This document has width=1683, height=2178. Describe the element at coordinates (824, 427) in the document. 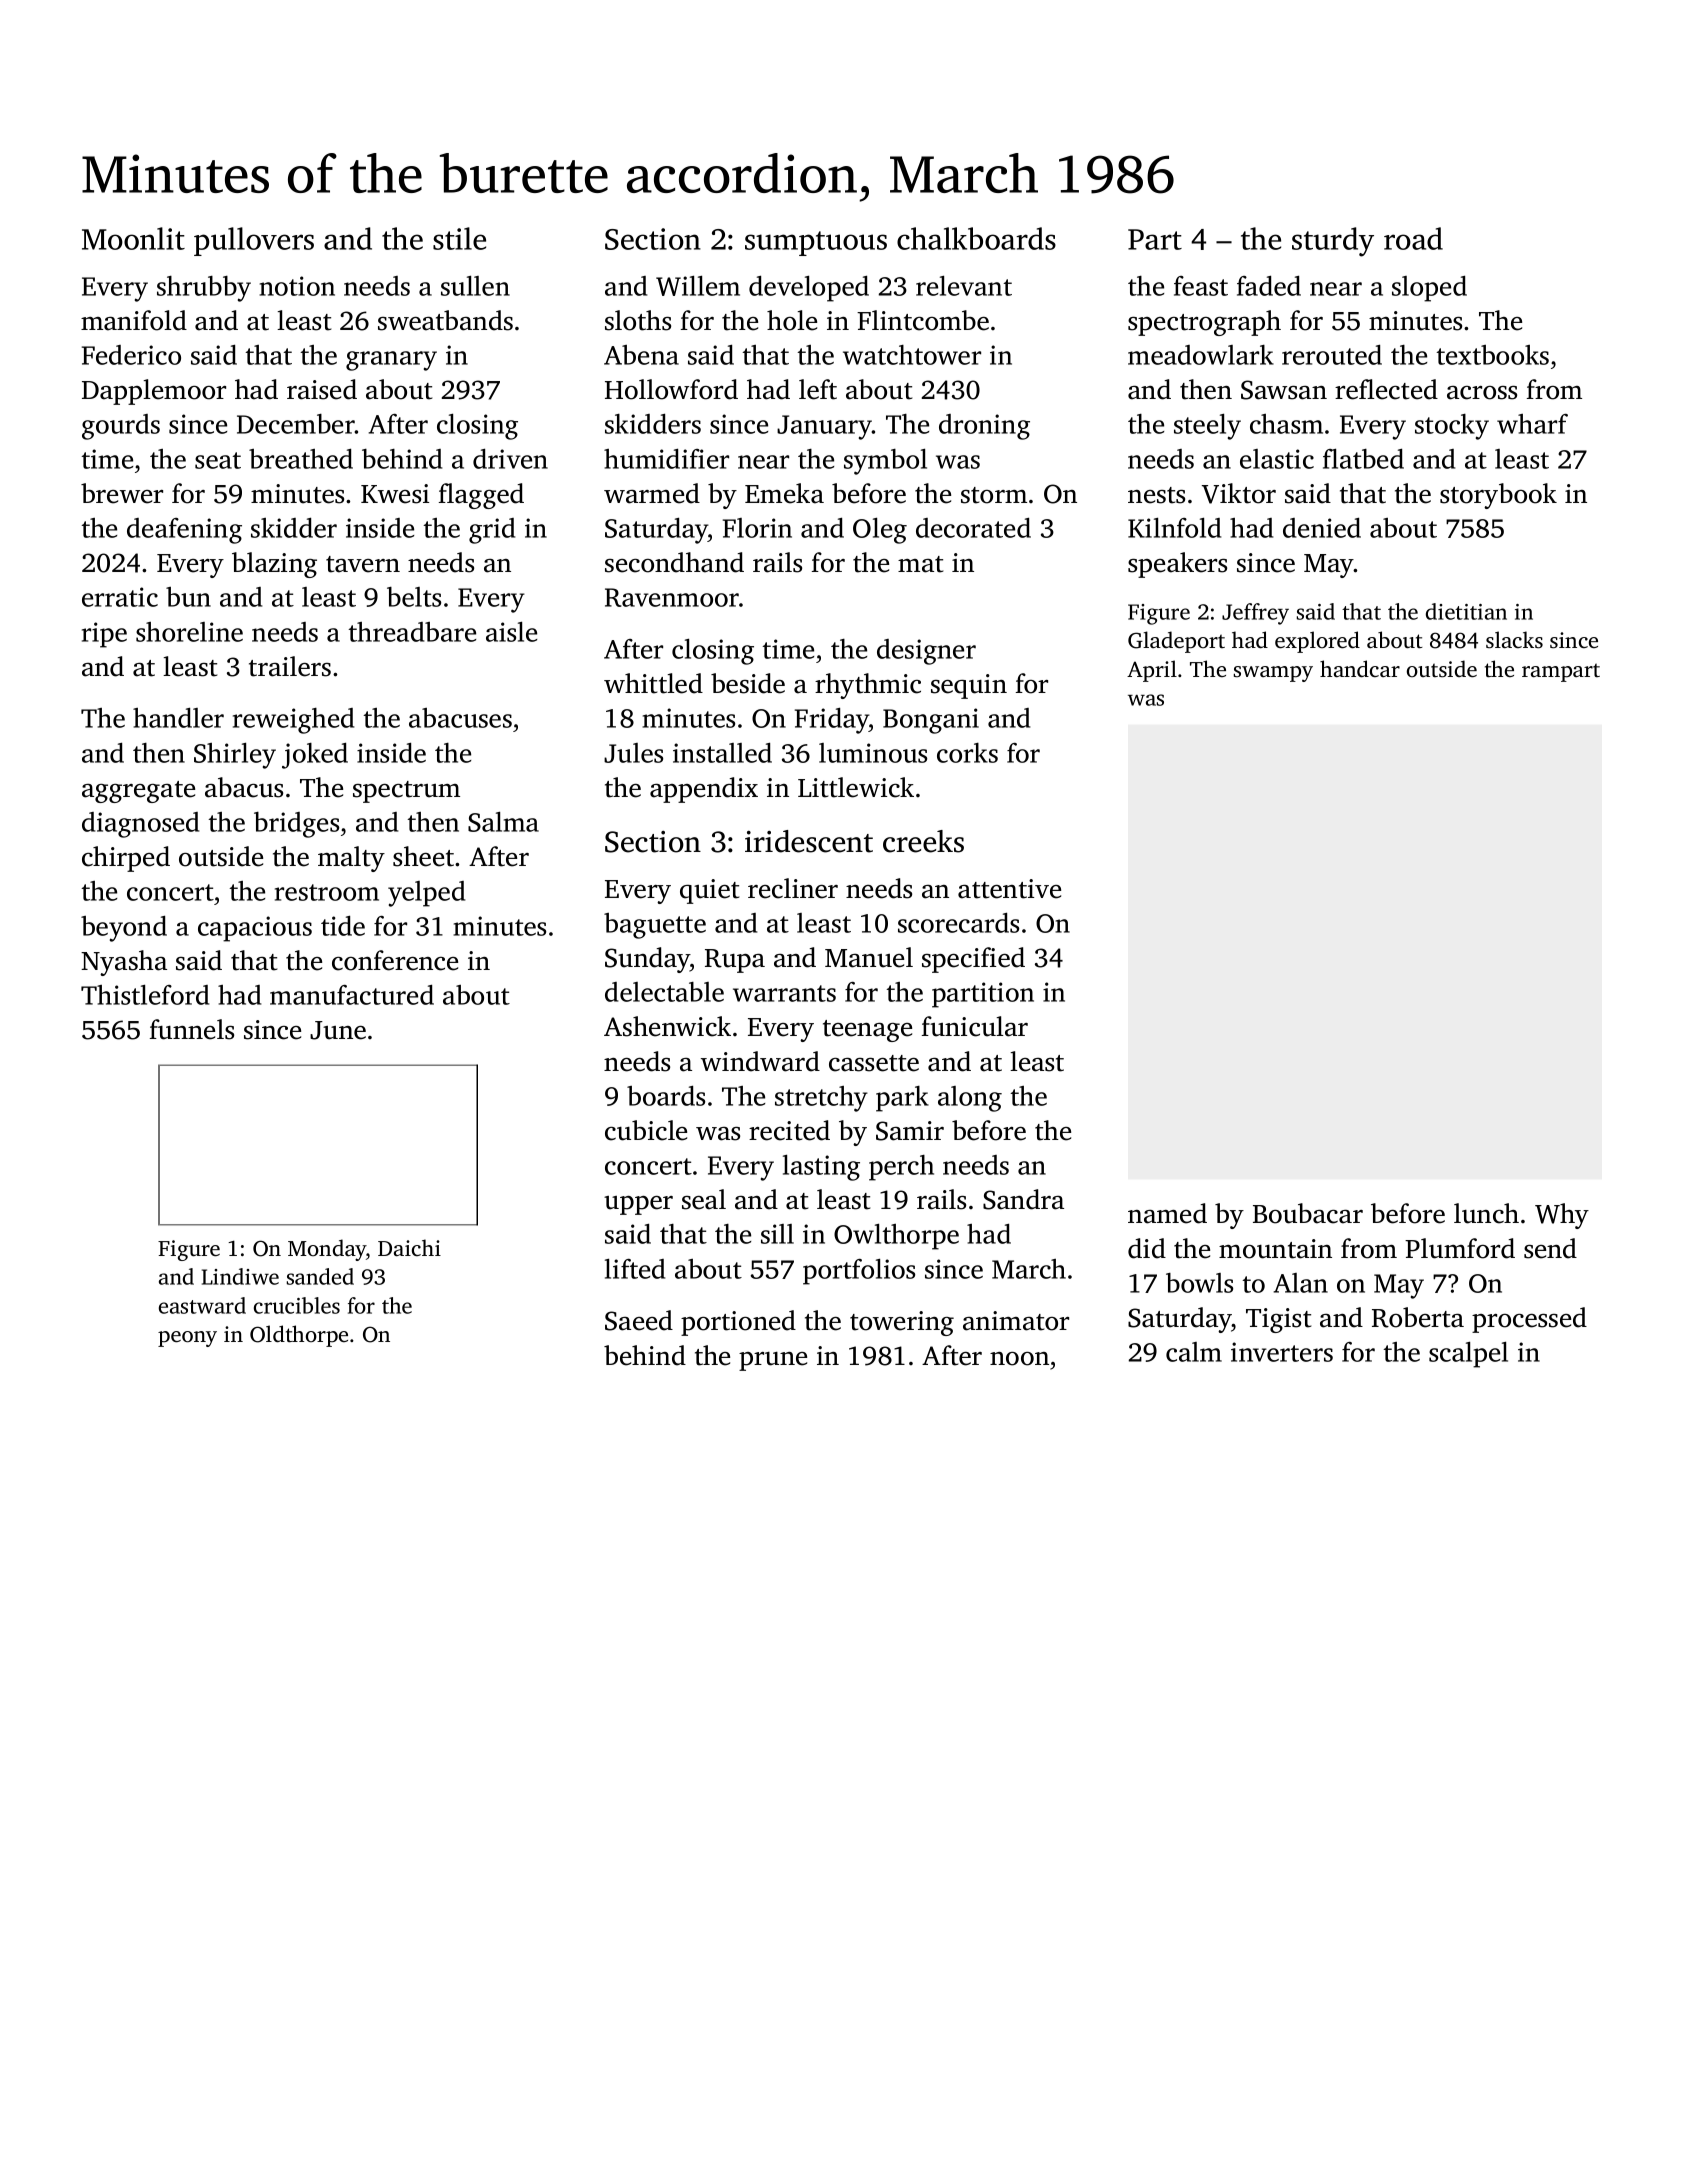

I see `January` at that location.
